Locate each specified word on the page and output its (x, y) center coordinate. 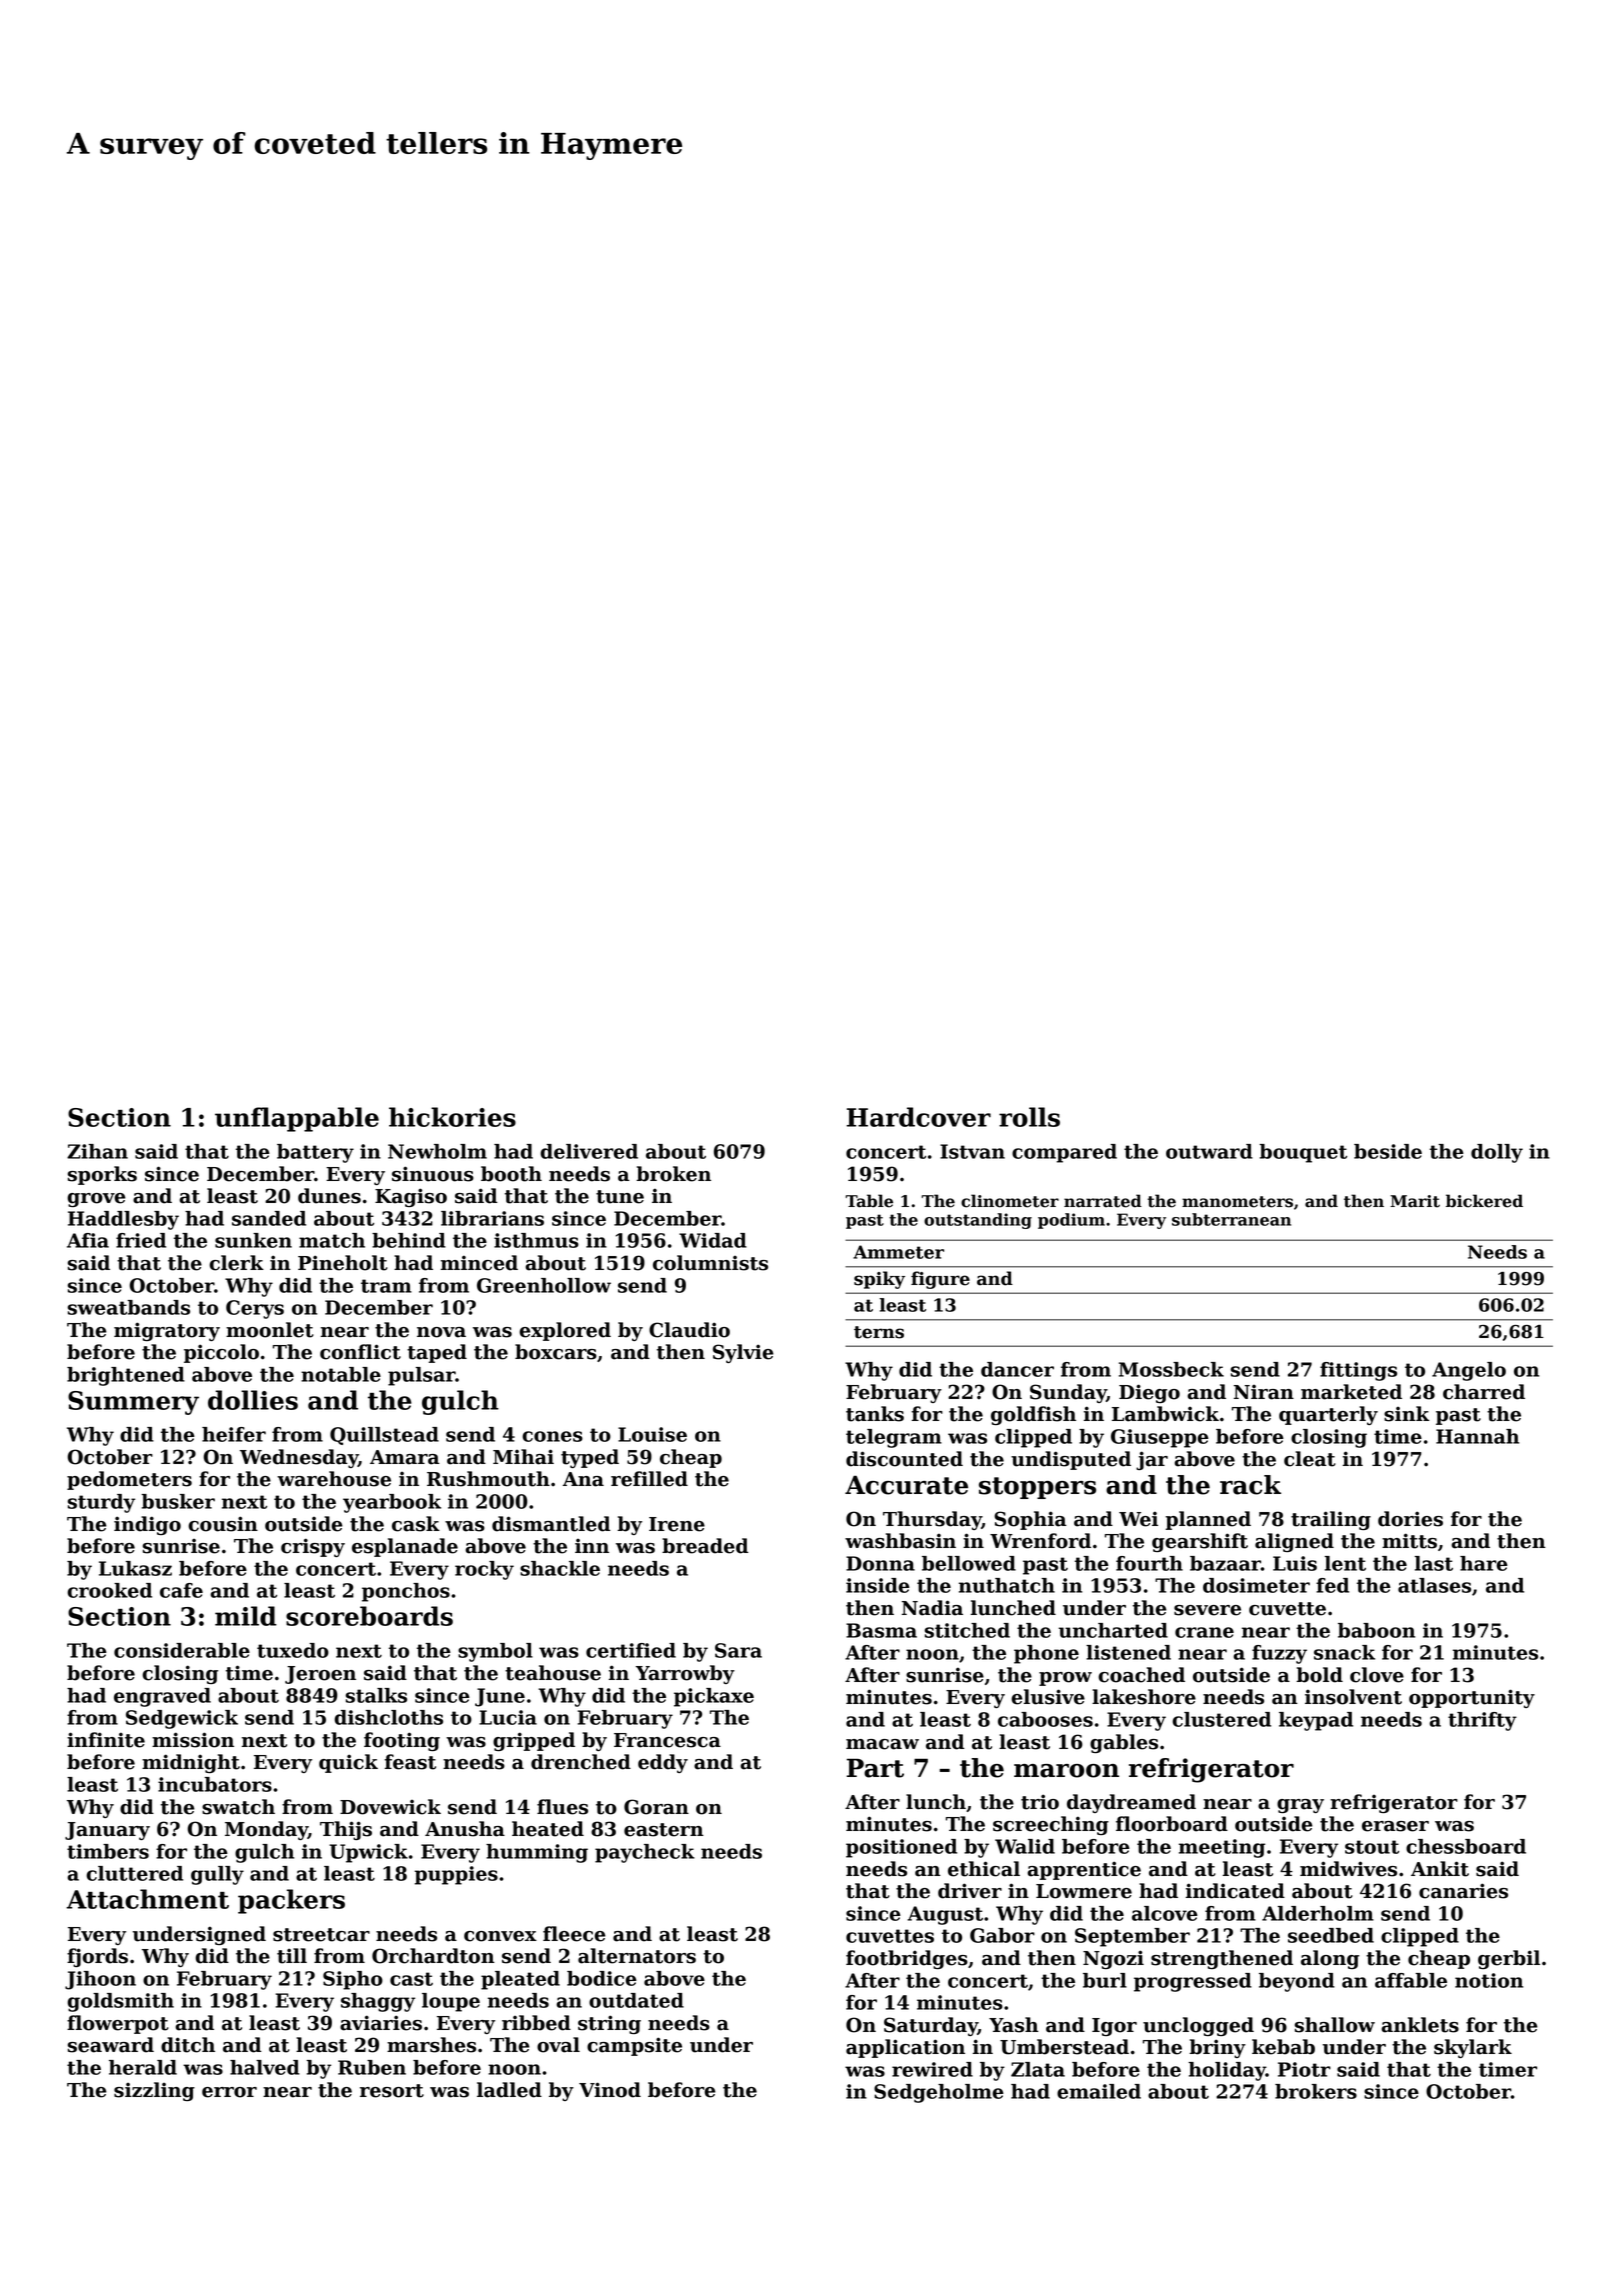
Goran (656, 1807)
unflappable (297, 1119)
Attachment (147, 1899)
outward (1209, 1151)
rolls (1029, 1117)
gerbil (1509, 1959)
